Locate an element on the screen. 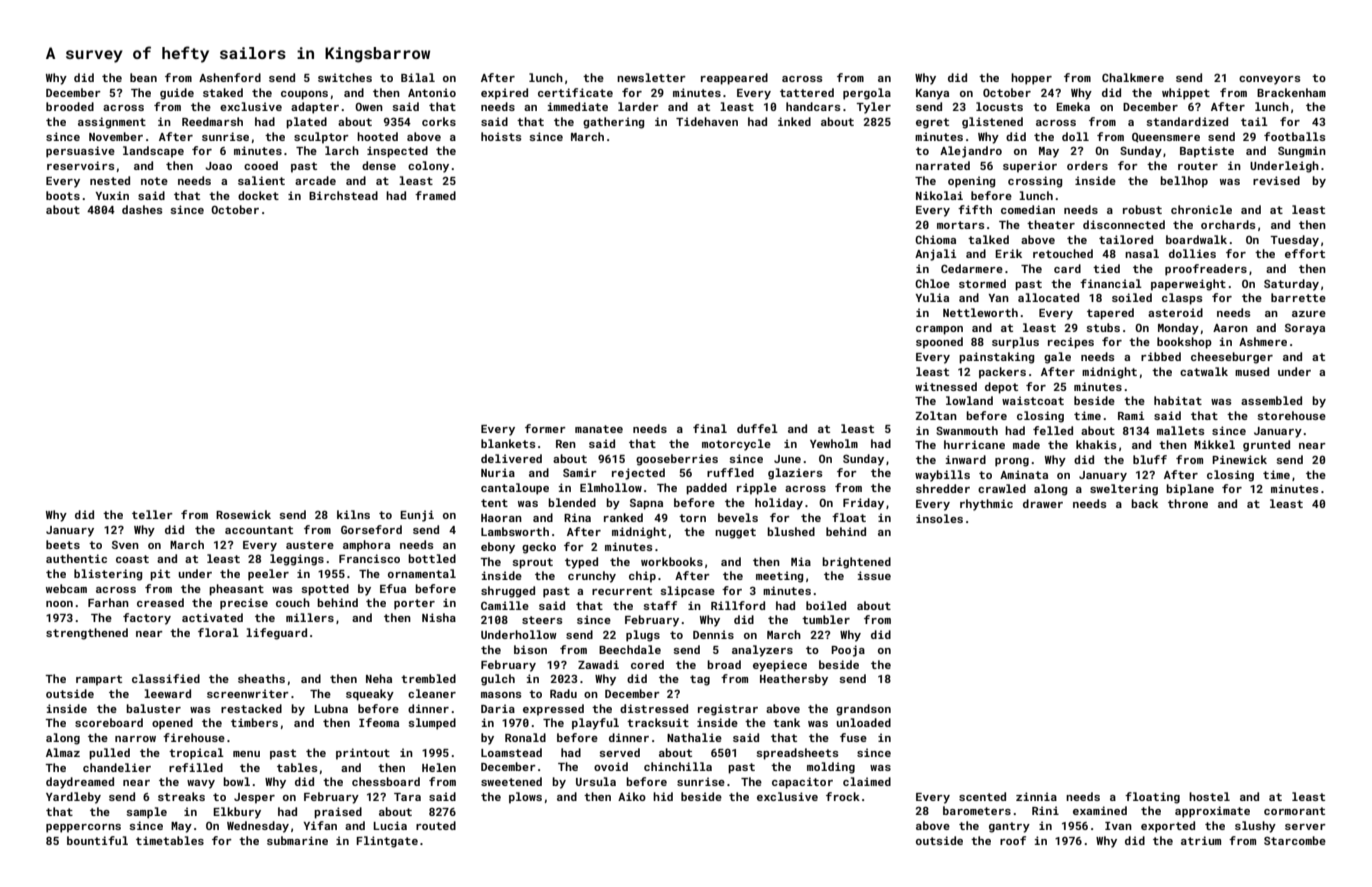  throne is located at coordinates (1188, 503).
